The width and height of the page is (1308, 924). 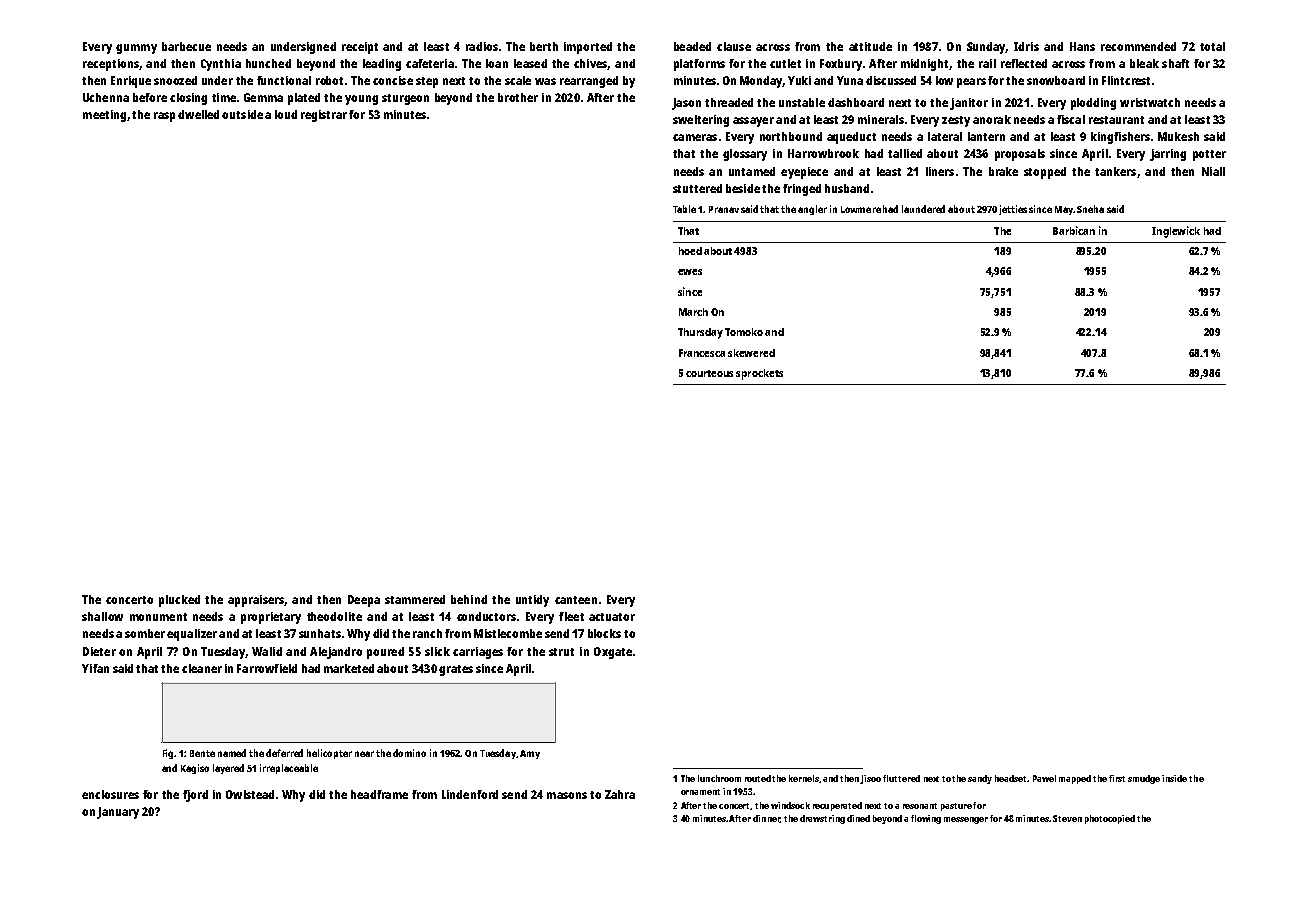 What do you see at coordinates (693, 312) in the page?
I see `March` at bounding box center [693, 312].
